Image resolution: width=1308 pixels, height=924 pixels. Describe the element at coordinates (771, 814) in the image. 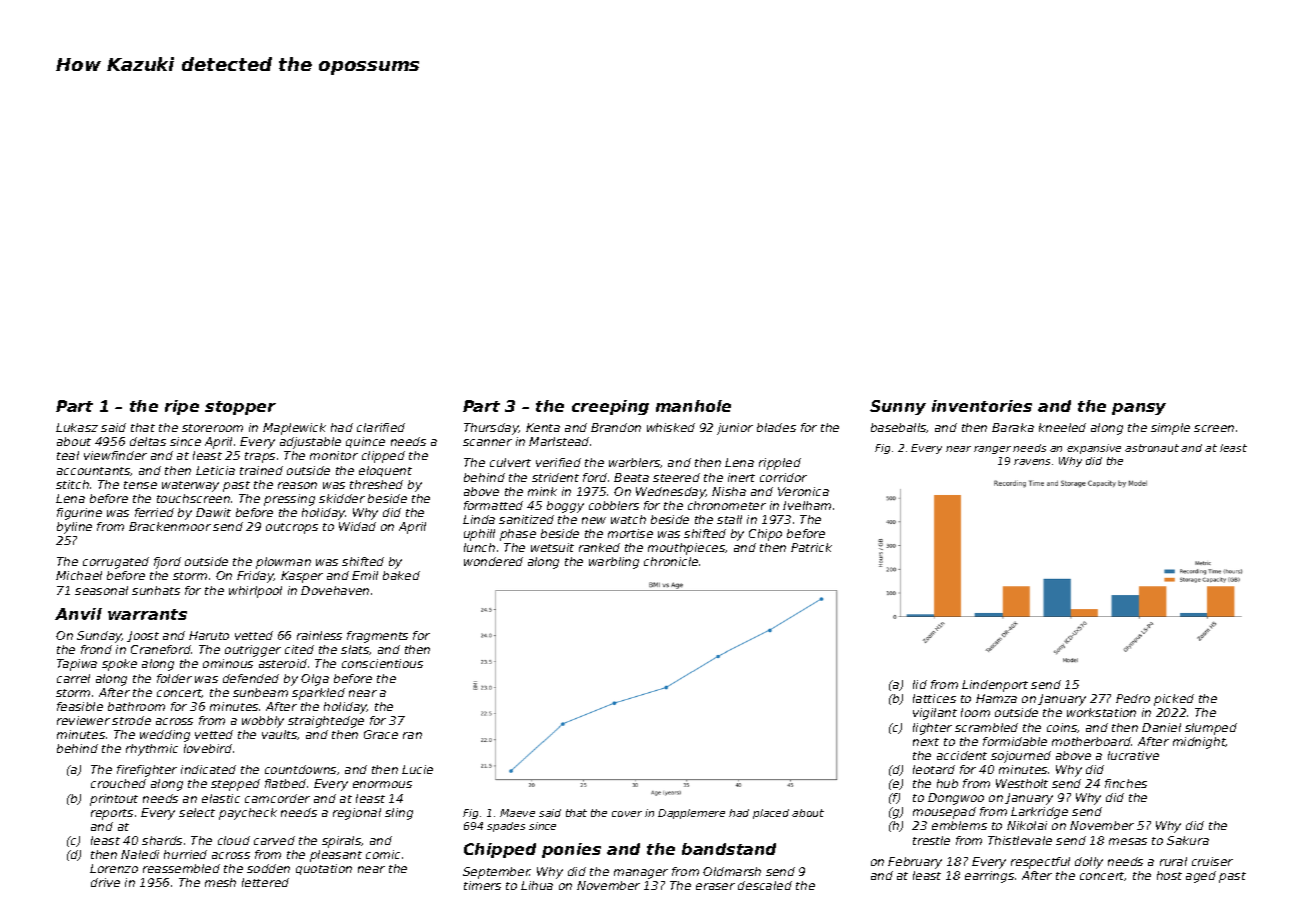

I see `placed` at that location.
